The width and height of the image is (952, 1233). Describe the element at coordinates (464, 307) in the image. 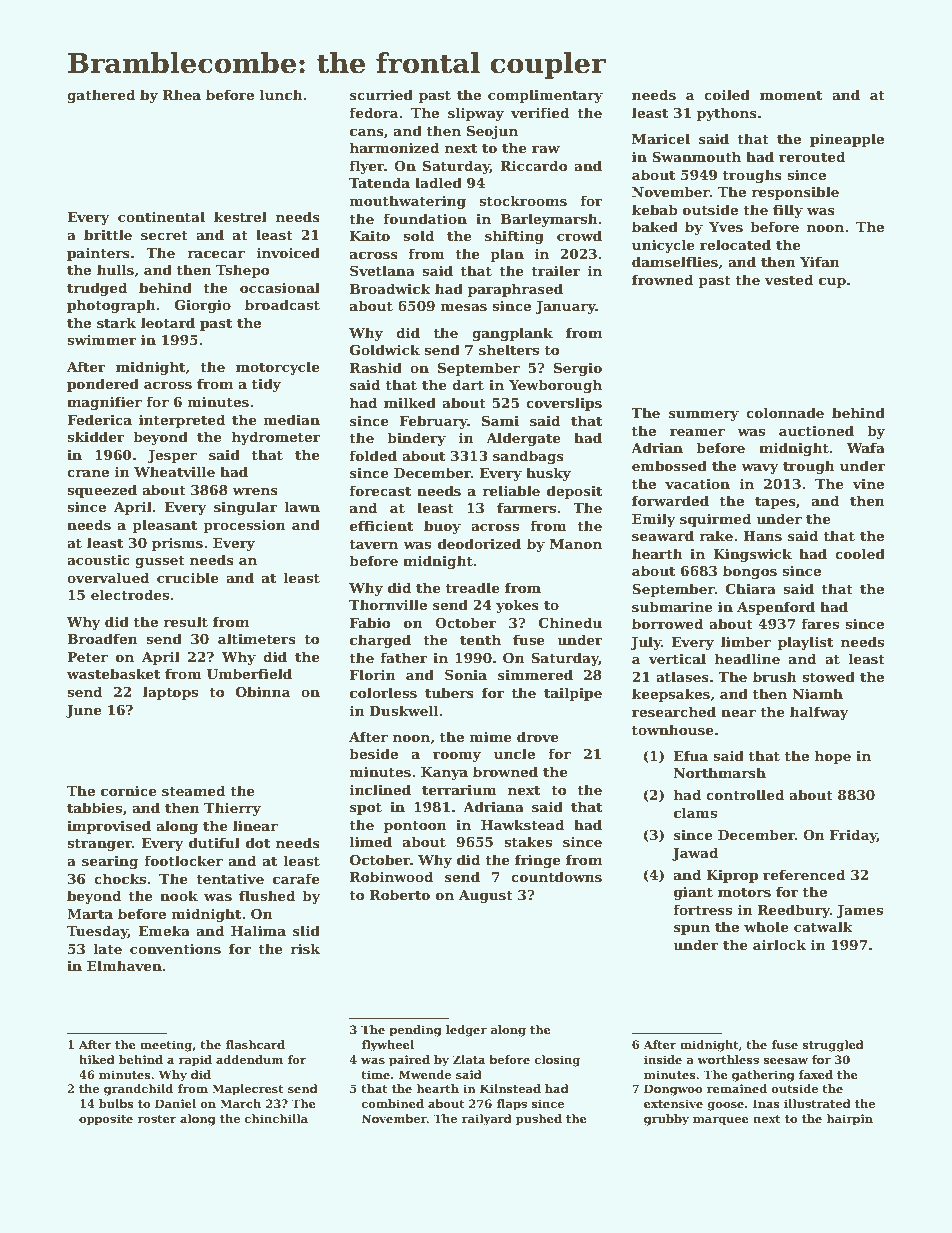

I see `mesas` at that location.
